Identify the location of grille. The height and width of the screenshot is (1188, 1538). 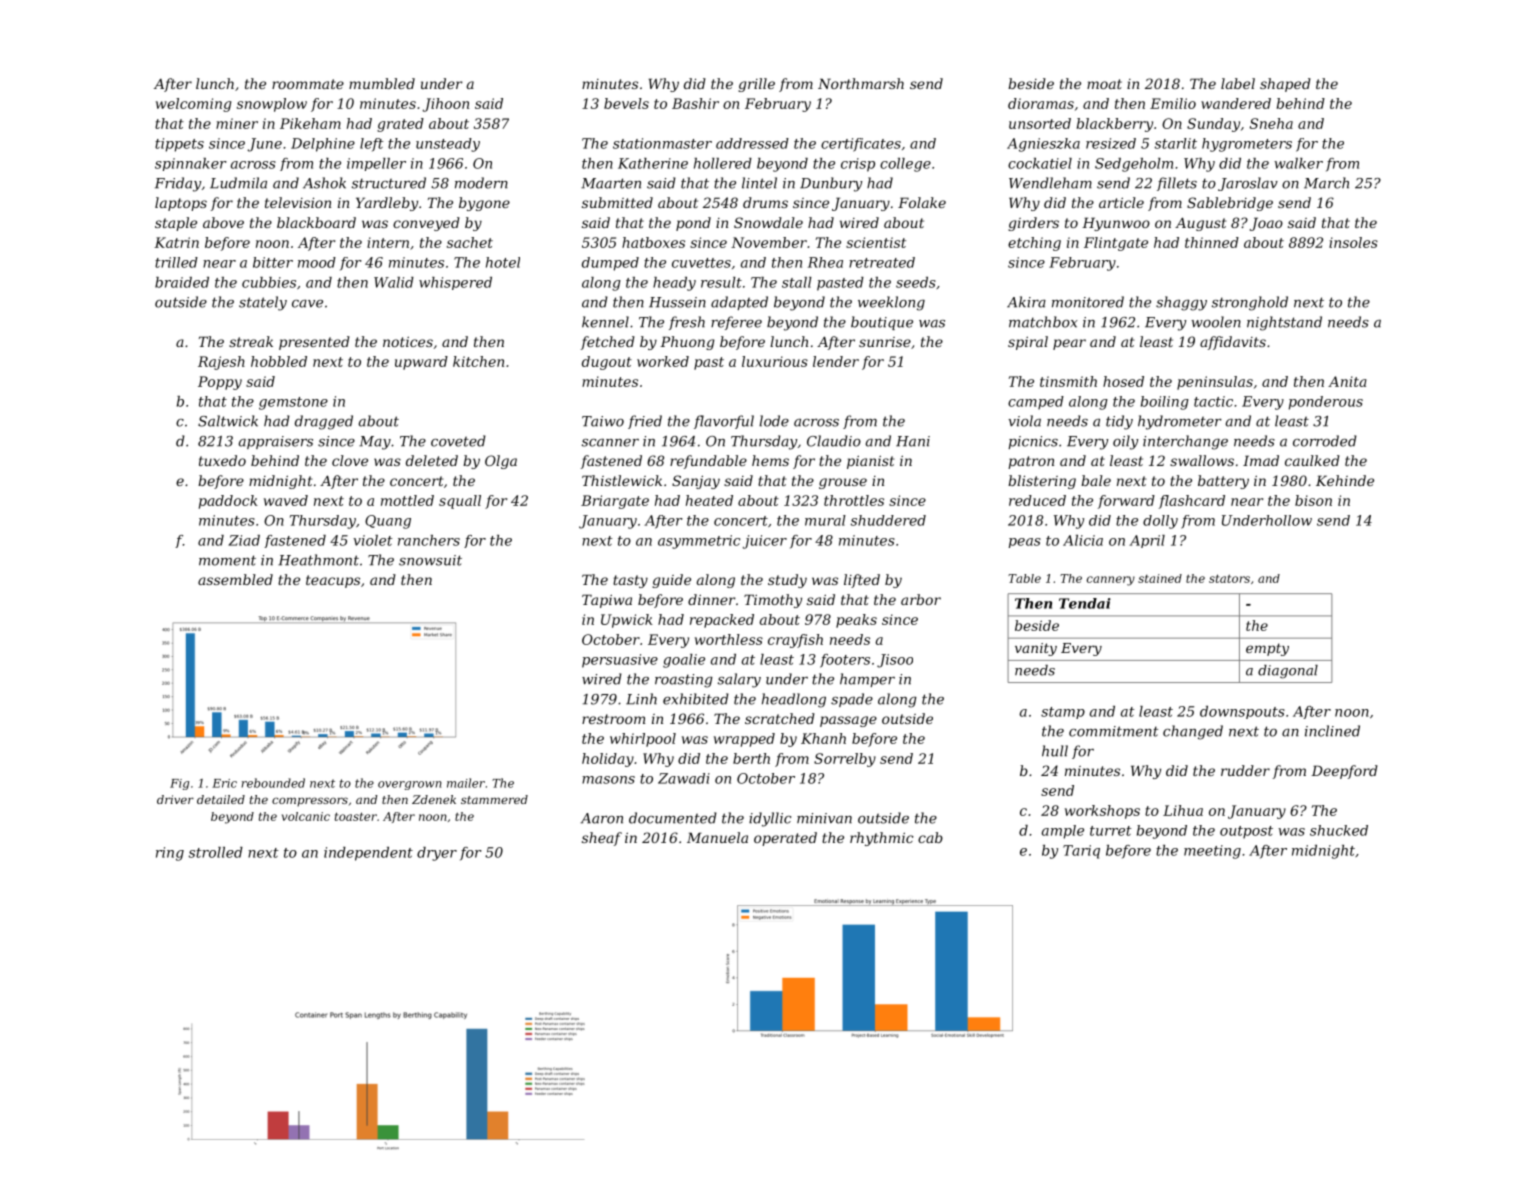
(756, 85).
